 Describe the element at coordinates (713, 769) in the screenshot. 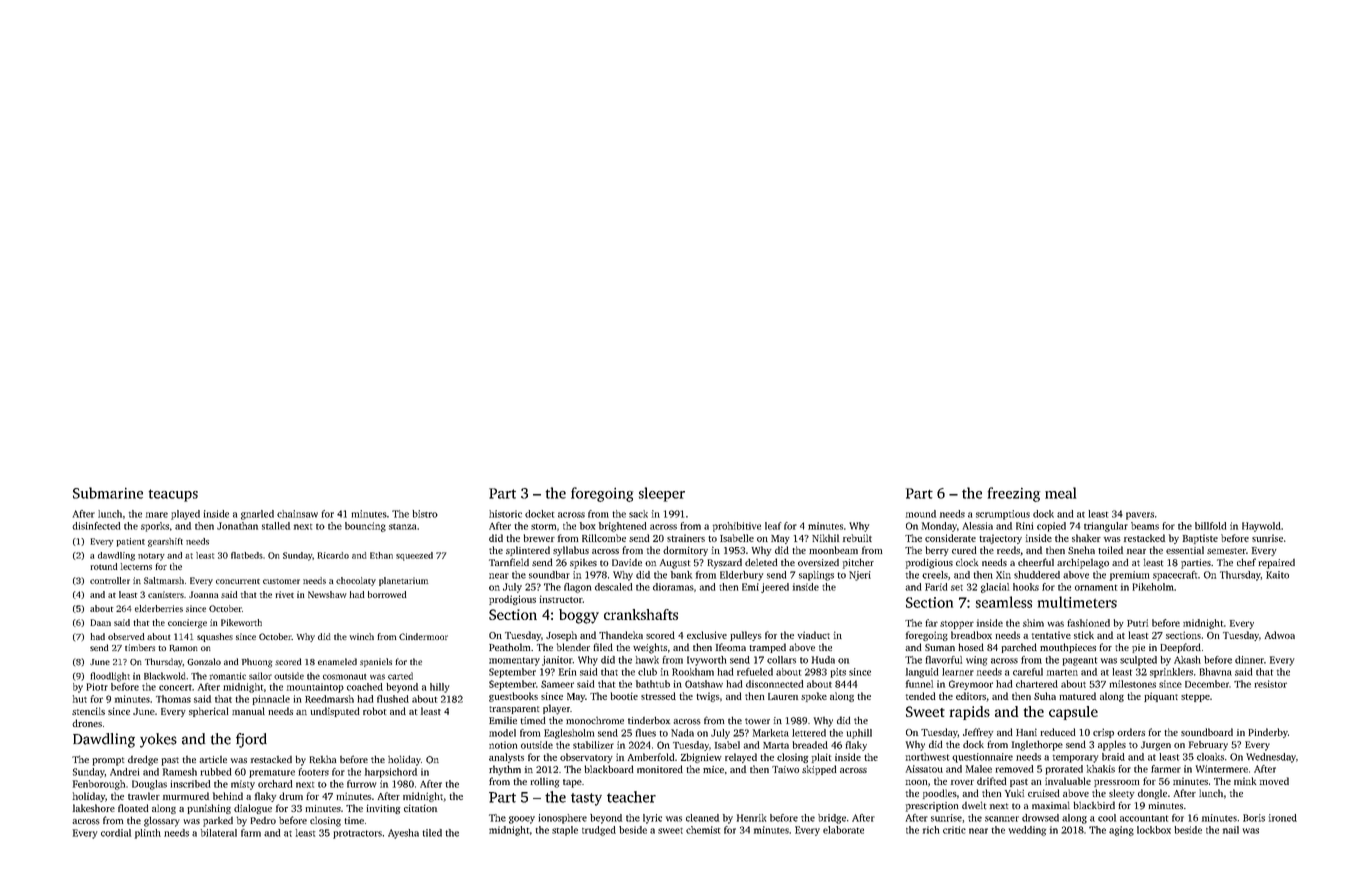

I see `mice` at that location.
